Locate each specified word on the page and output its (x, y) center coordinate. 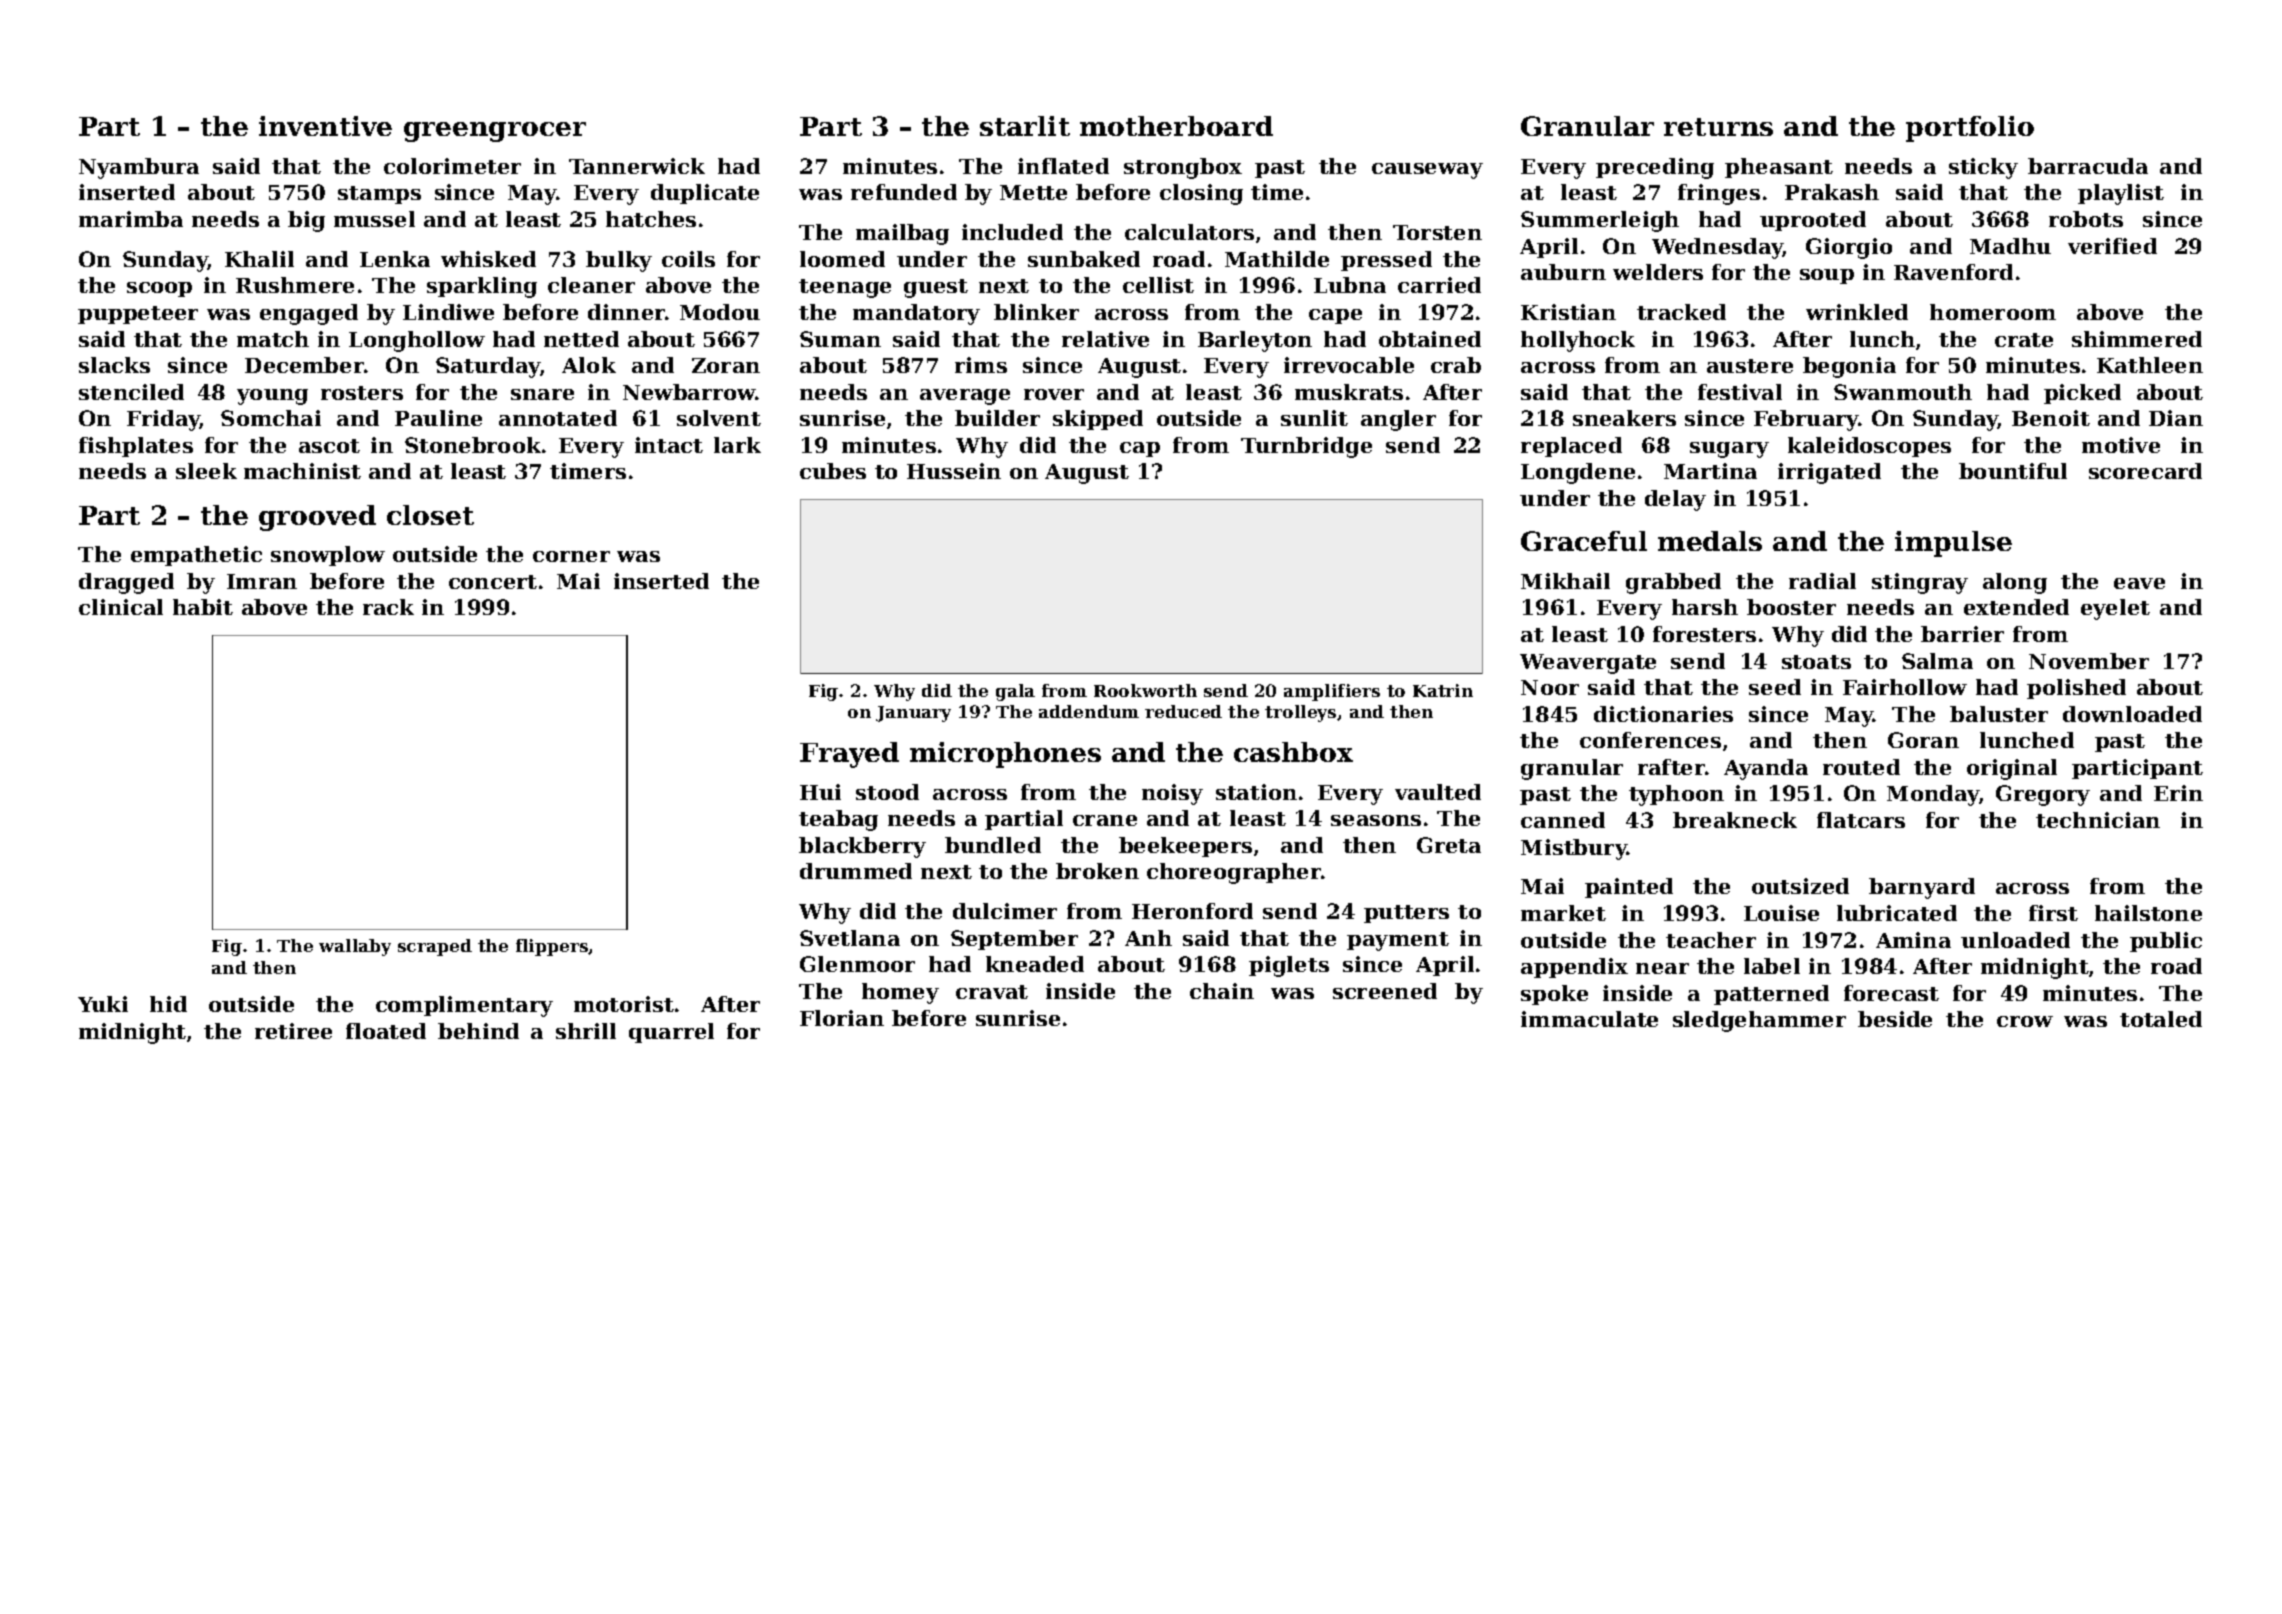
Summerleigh (1600, 221)
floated (386, 1031)
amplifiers (1332, 692)
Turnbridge (1306, 447)
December (304, 365)
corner (571, 556)
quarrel (671, 1033)
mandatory (916, 314)
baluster (1999, 714)
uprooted (1813, 221)
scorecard (2145, 471)
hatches (651, 219)
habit (203, 607)
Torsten (1437, 232)
